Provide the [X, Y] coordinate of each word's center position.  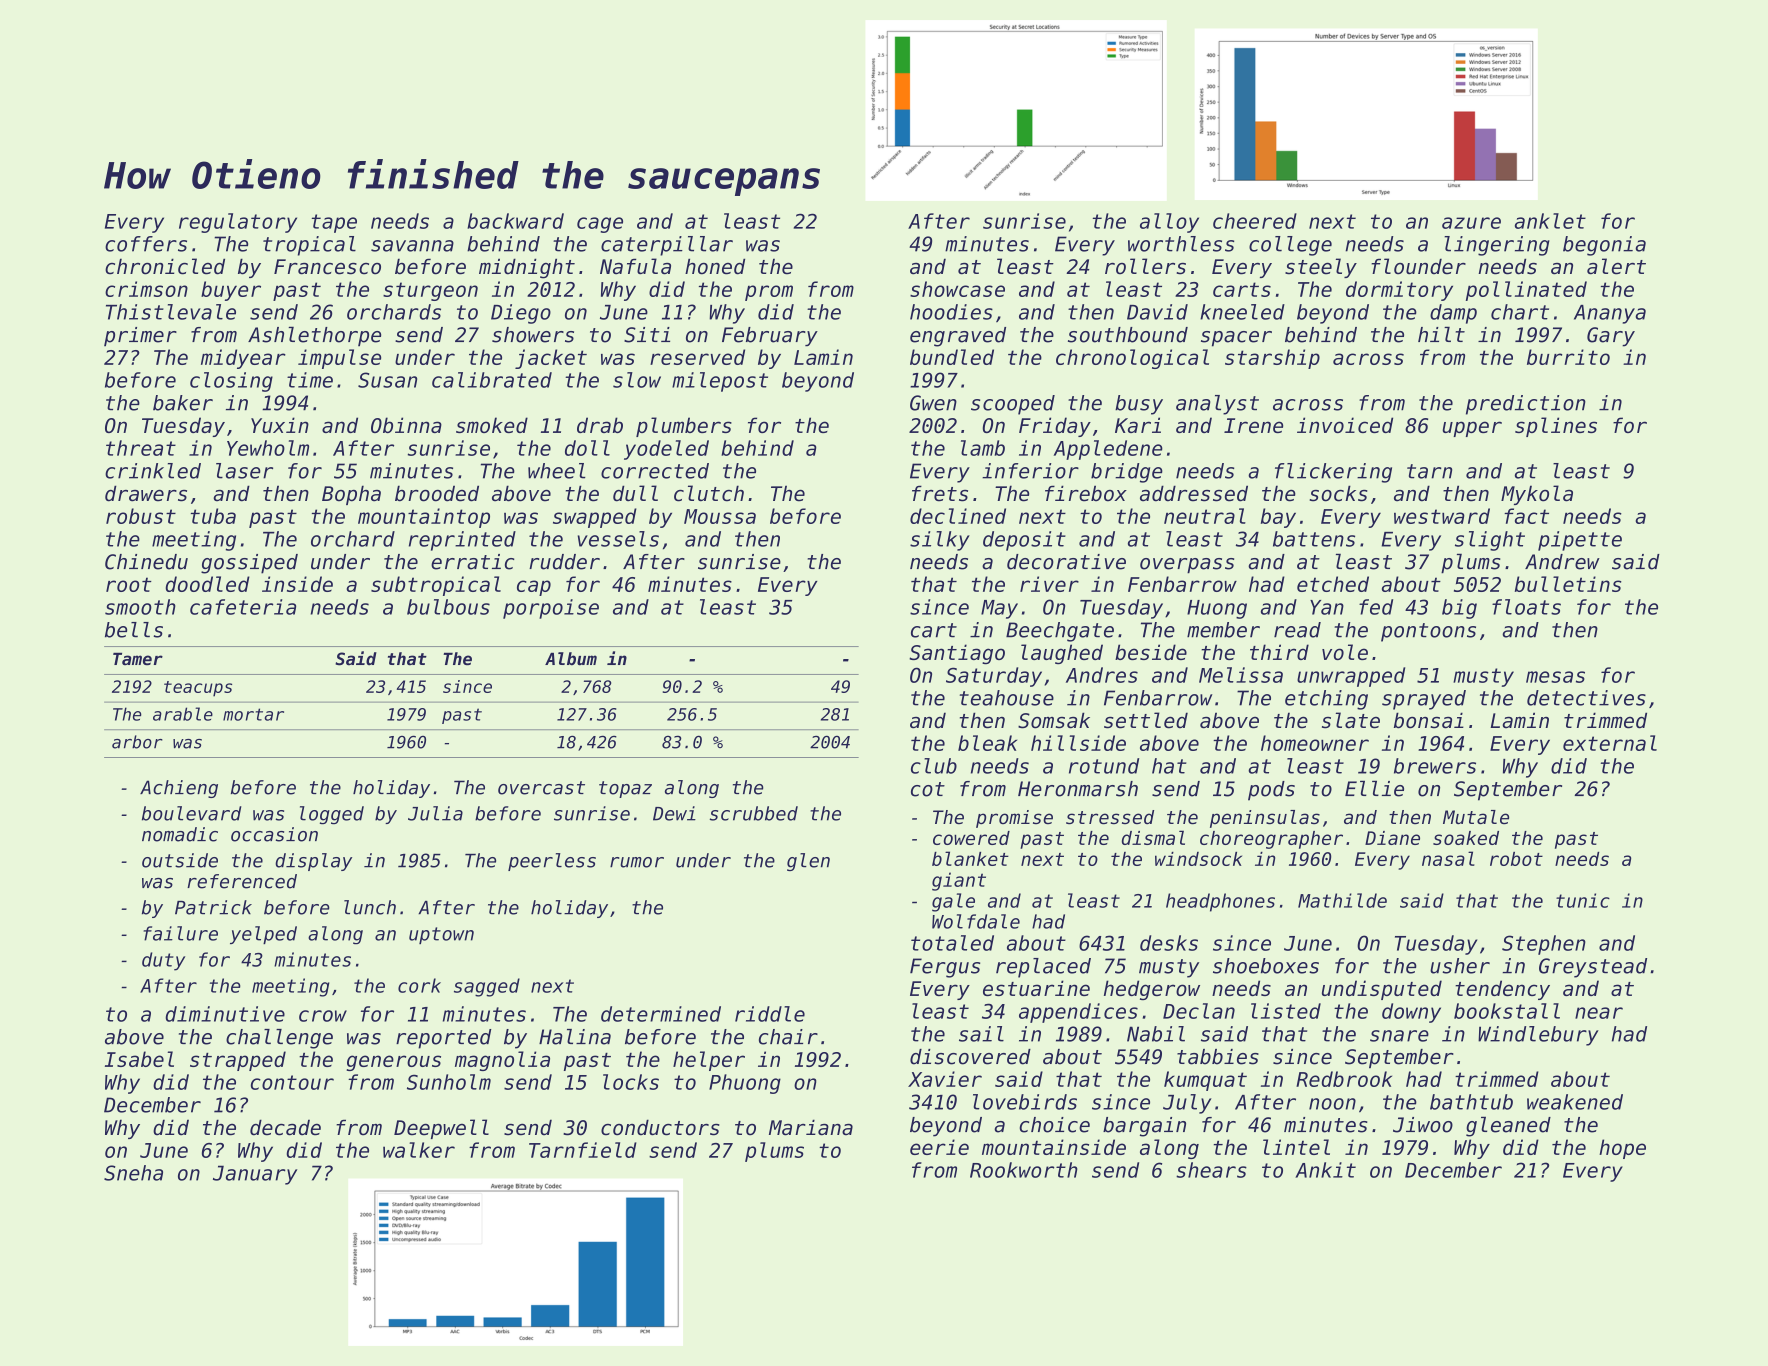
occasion [274, 834]
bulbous [448, 607]
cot [928, 789]
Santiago [957, 654]
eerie [939, 1147]
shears [1211, 1170]
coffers [146, 244]
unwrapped [1351, 677]
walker [419, 1150]
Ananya [1610, 314]
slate [1351, 720]
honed [715, 266]
